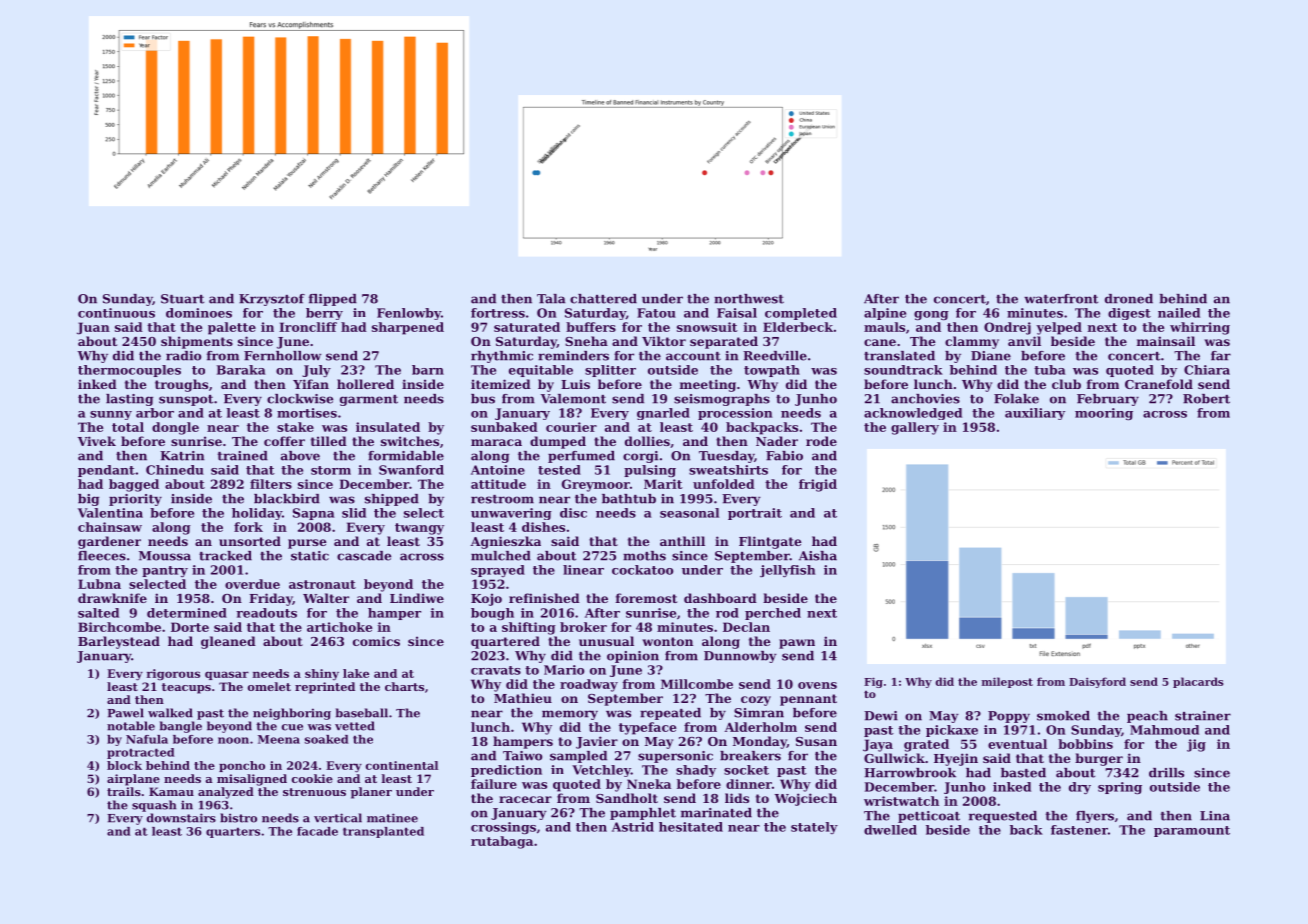 Image resolution: width=1308 pixels, height=924 pixels. What do you see at coordinates (329, 441) in the document?
I see `tilled` at bounding box center [329, 441].
